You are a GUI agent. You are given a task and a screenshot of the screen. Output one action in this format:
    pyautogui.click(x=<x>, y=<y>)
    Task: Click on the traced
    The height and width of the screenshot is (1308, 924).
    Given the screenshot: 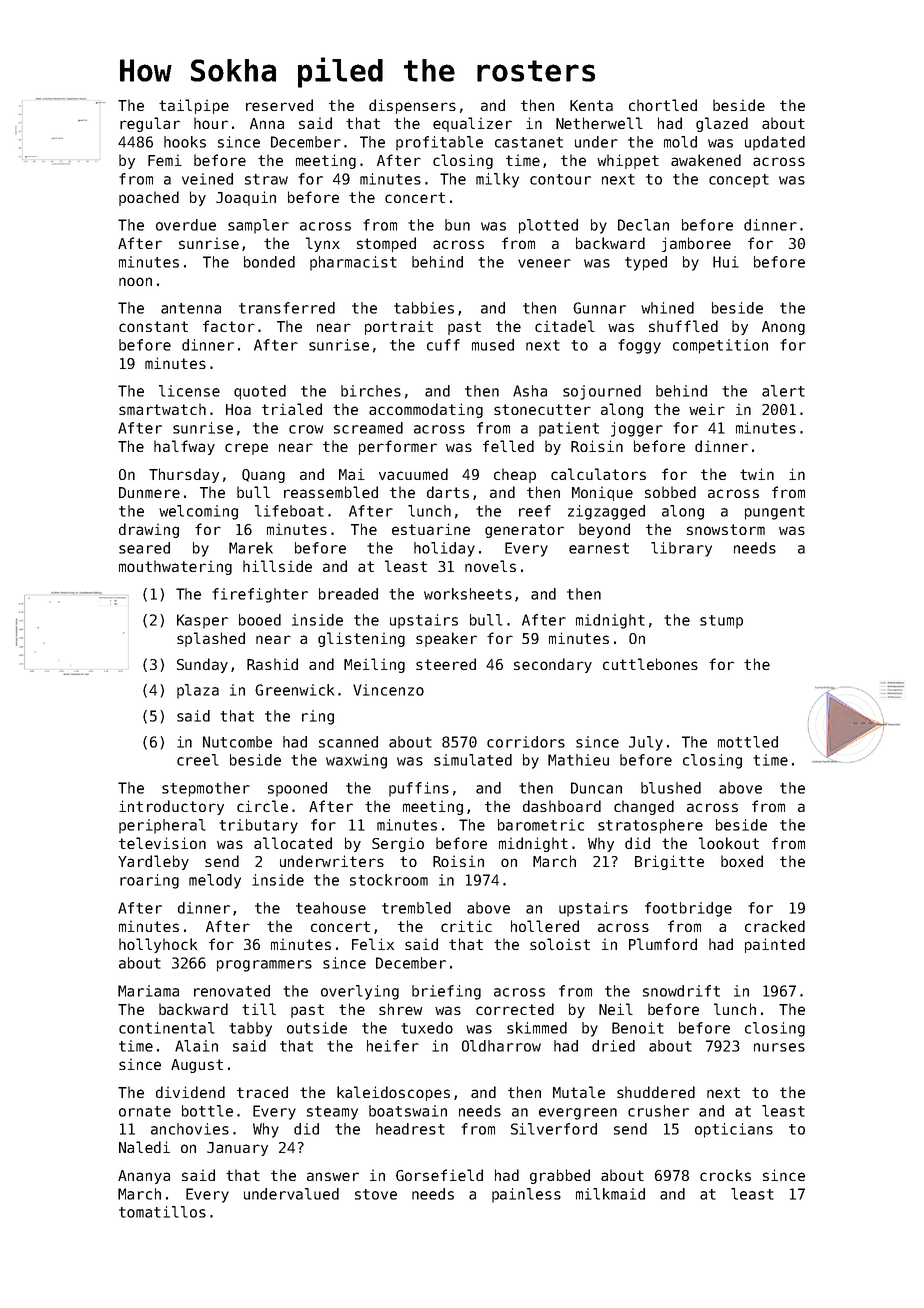 What is the action you would take?
    pyautogui.click(x=262, y=1092)
